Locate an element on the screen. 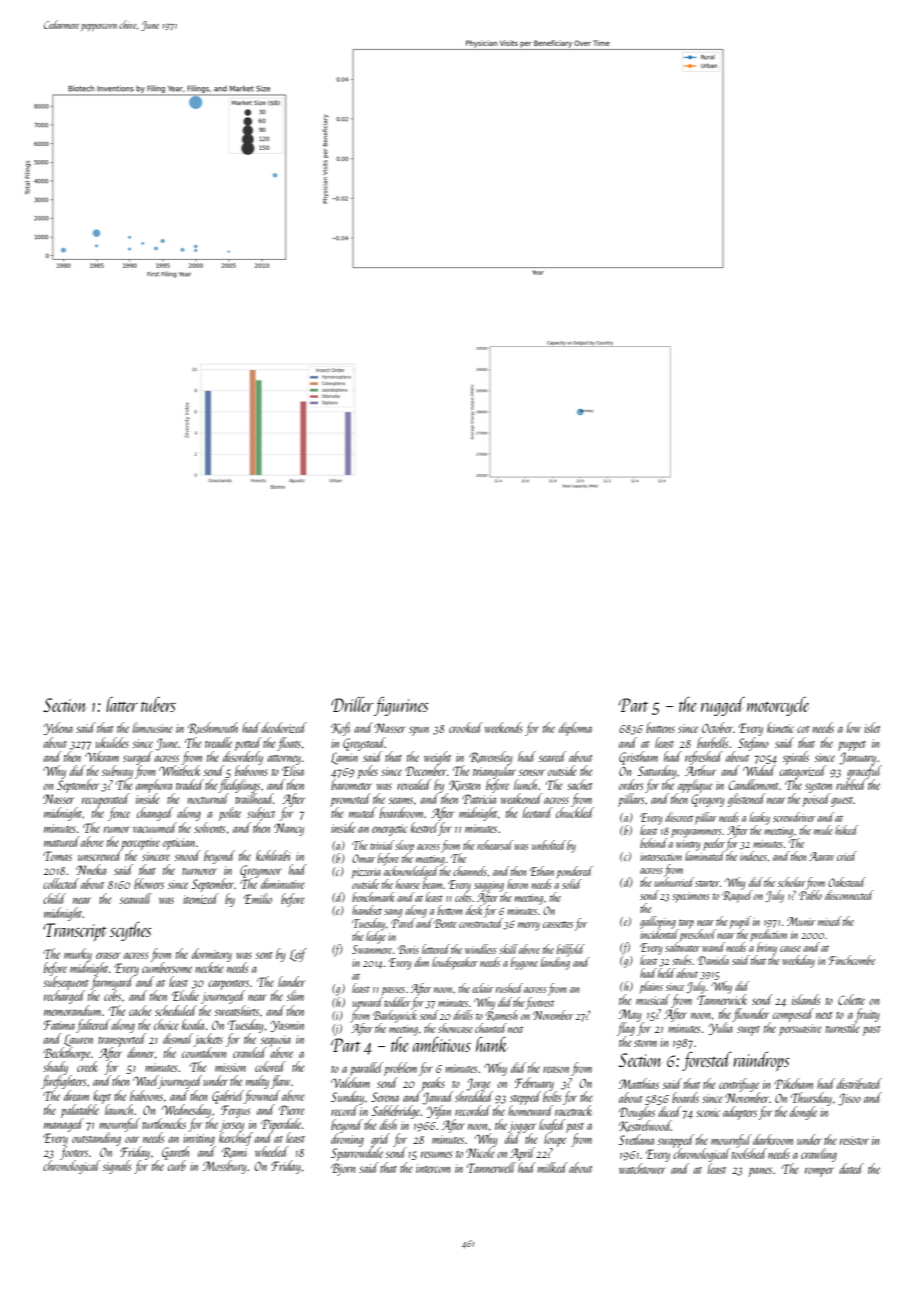 The image size is (924, 1308). rugged is located at coordinates (723, 706).
